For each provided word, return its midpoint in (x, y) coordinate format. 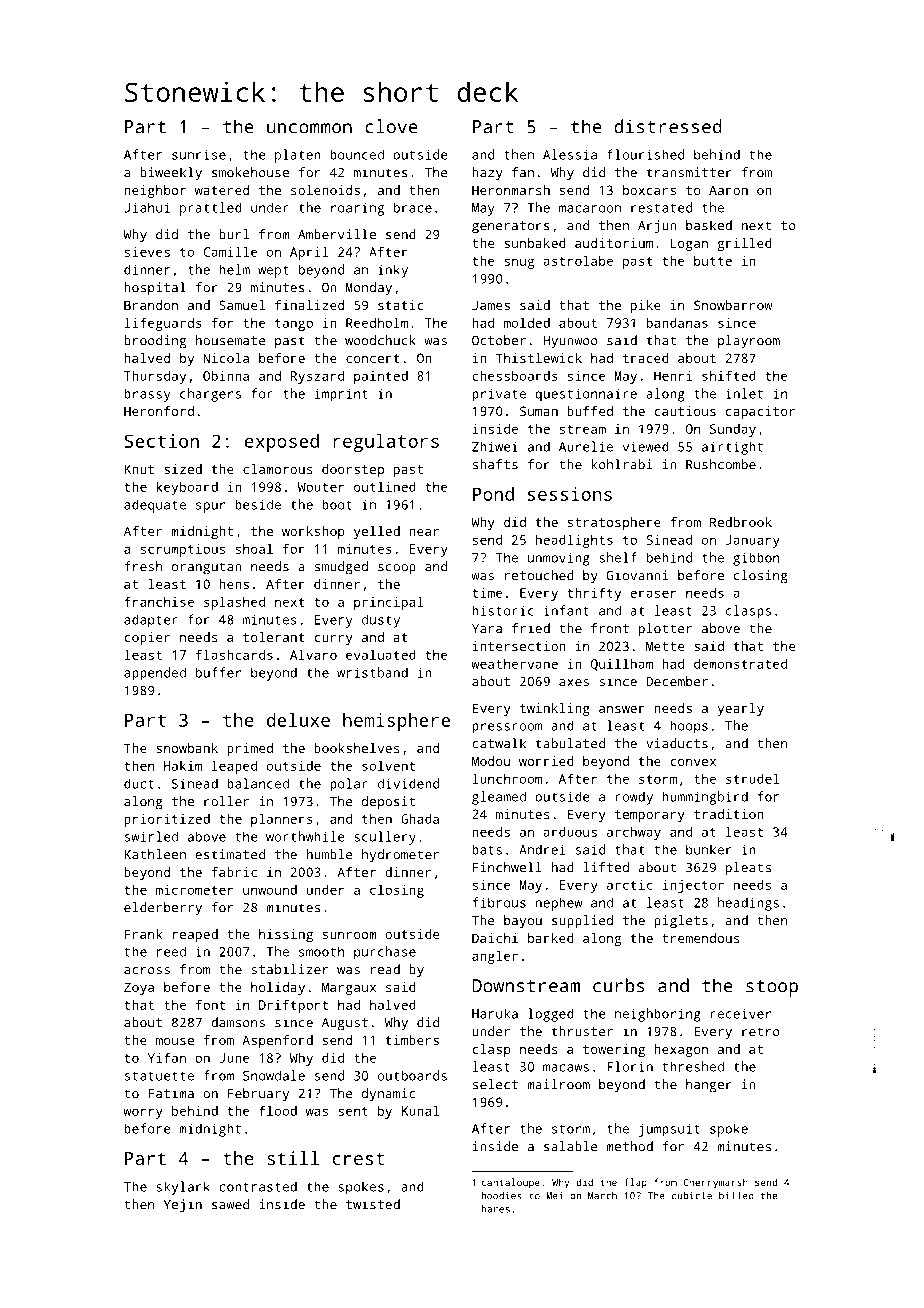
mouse (175, 1041)
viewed (646, 446)
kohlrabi (622, 464)
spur (210, 507)
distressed (668, 126)
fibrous (499, 902)
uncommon (309, 128)
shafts (495, 464)
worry (143, 1113)
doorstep (353, 470)
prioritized (167, 820)
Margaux (349, 988)
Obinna (226, 375)
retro (761, 1032)
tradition (729, 814)
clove (391, 126)
